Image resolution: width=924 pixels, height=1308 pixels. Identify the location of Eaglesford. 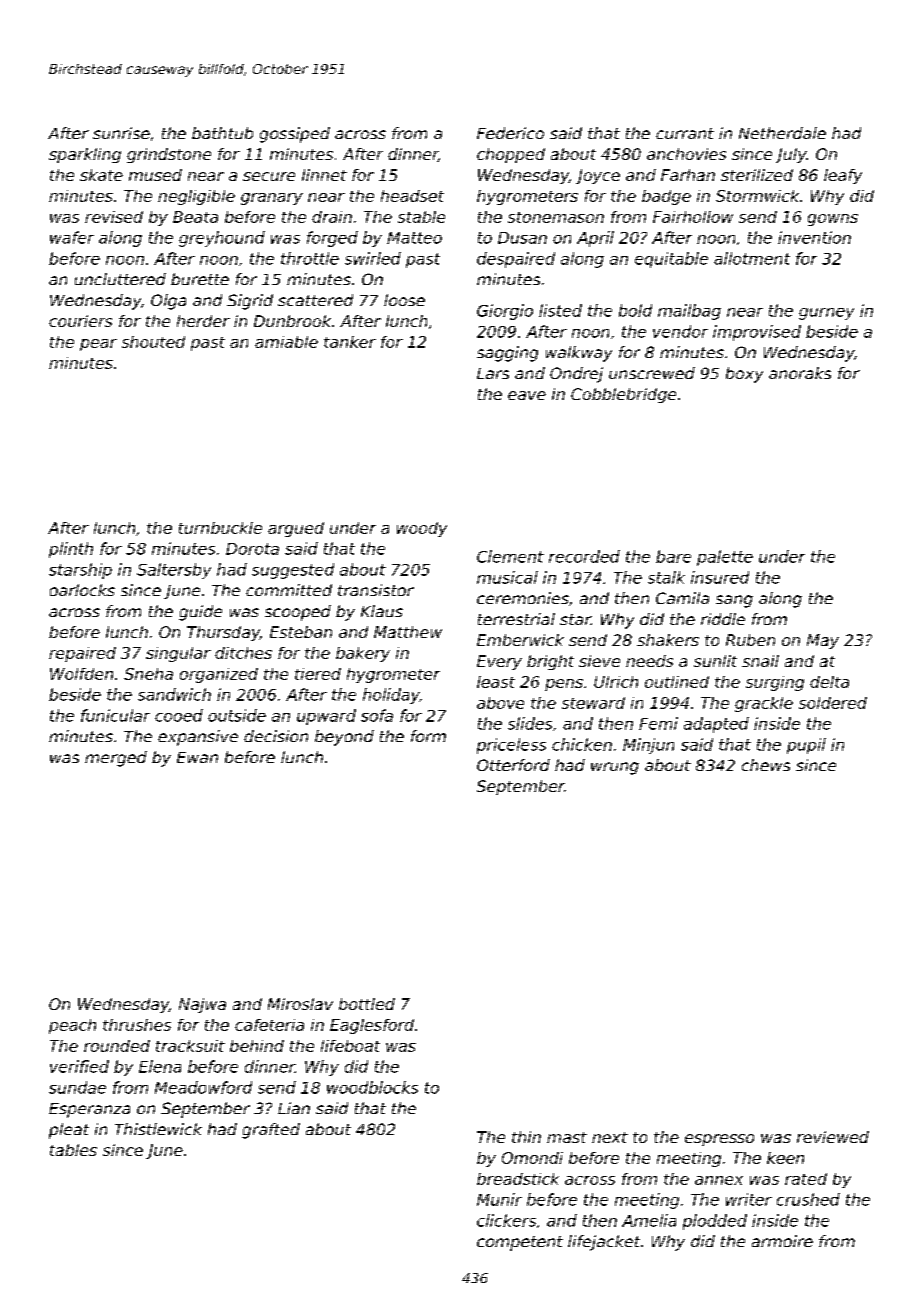
(372, 1026).
